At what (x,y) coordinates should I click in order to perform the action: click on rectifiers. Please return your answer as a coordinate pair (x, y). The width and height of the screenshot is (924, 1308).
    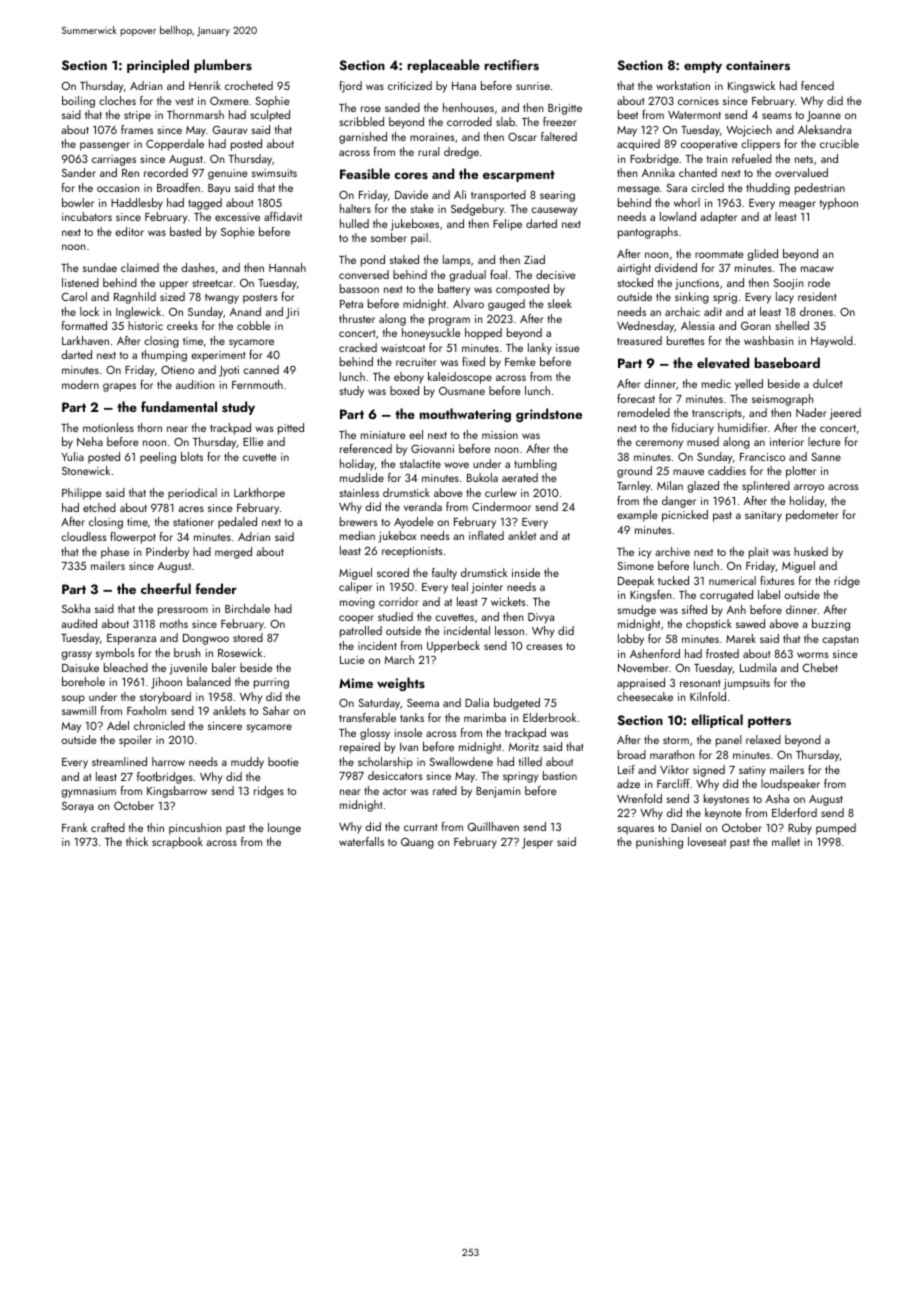
    Looking at the image, I should click on (512, 64).
